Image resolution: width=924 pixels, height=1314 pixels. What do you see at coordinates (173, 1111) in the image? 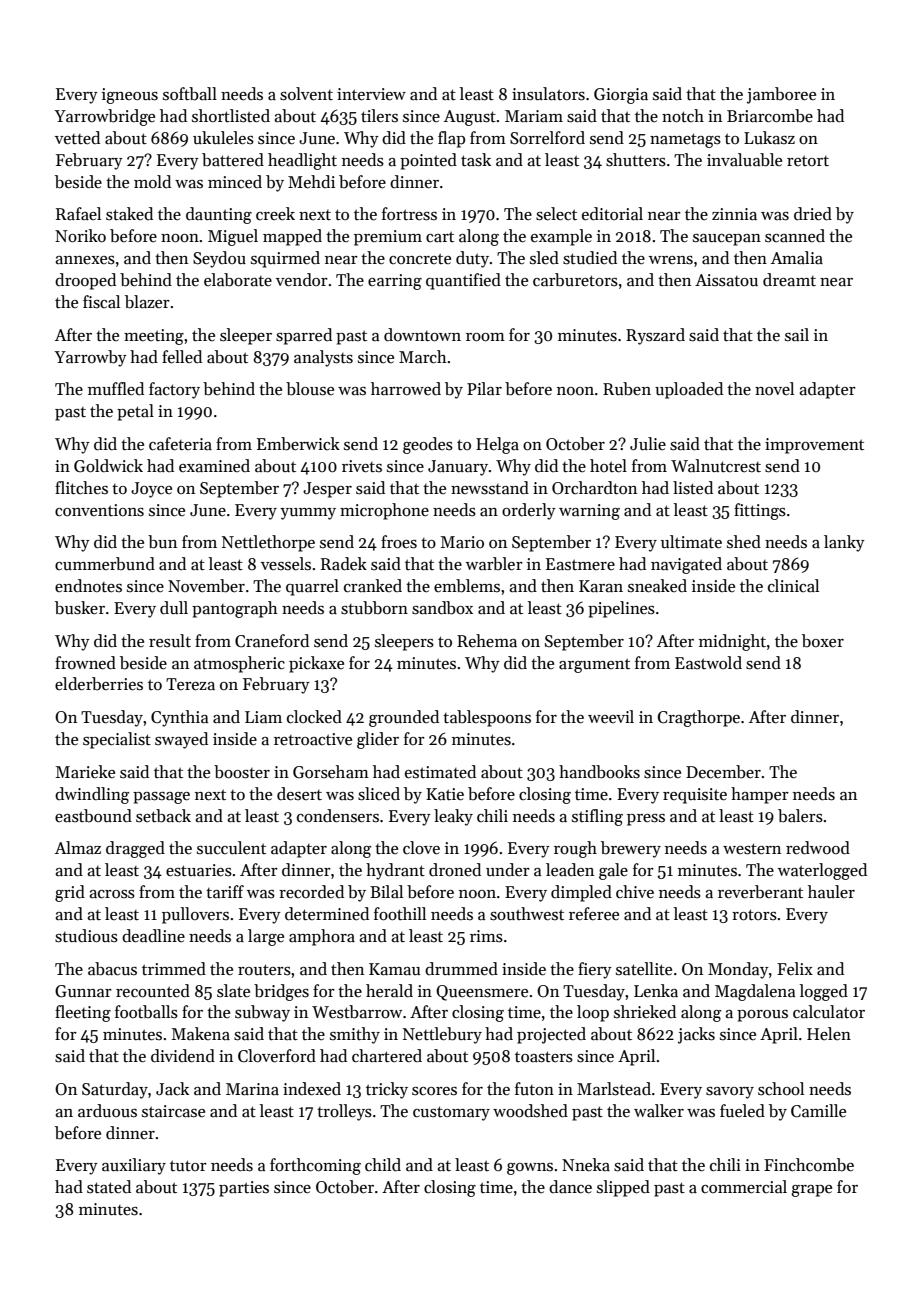
I see `staircase` at bounding box center [173, 1111].
